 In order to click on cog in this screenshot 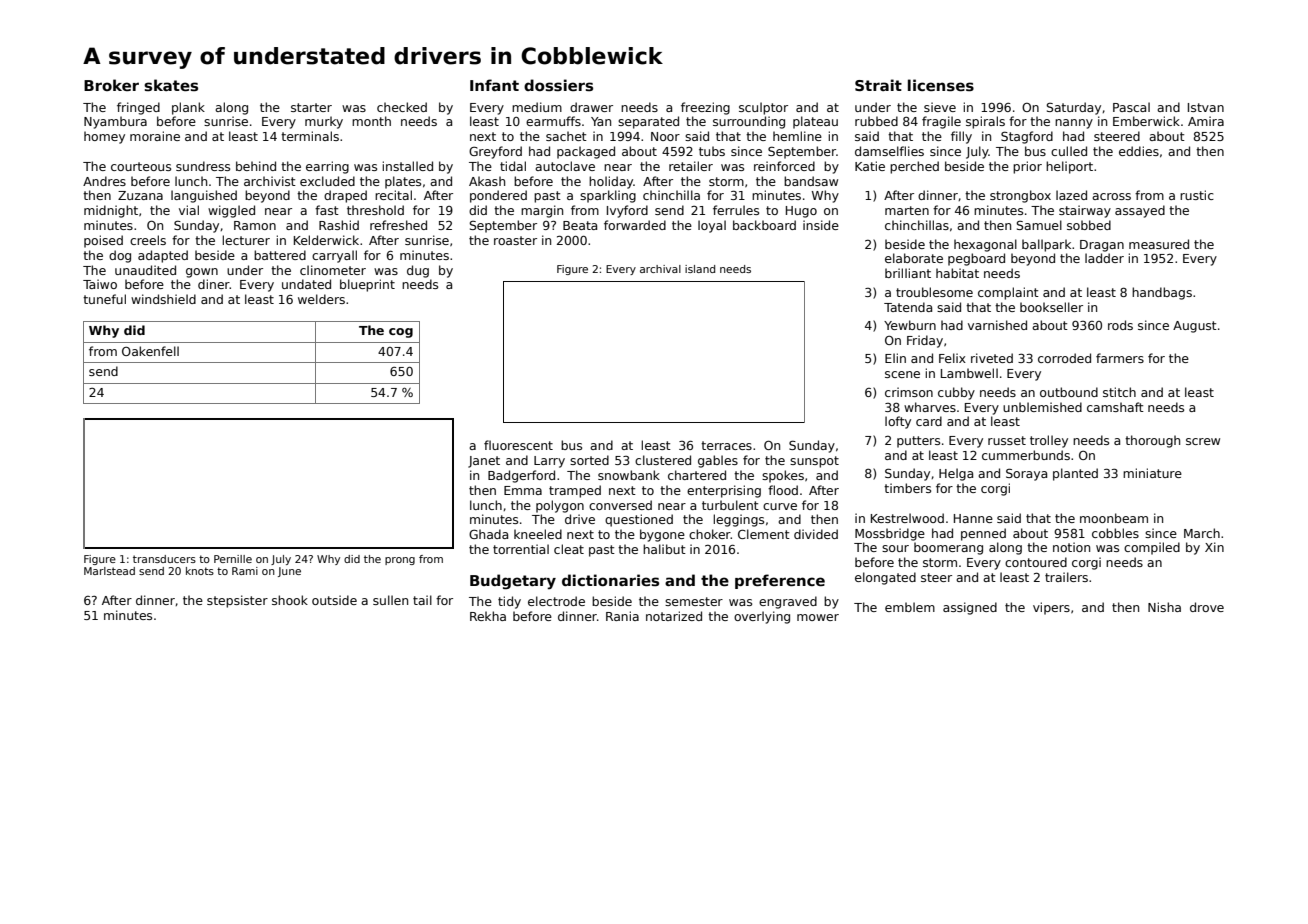, I will do `click(401, 333)`.
